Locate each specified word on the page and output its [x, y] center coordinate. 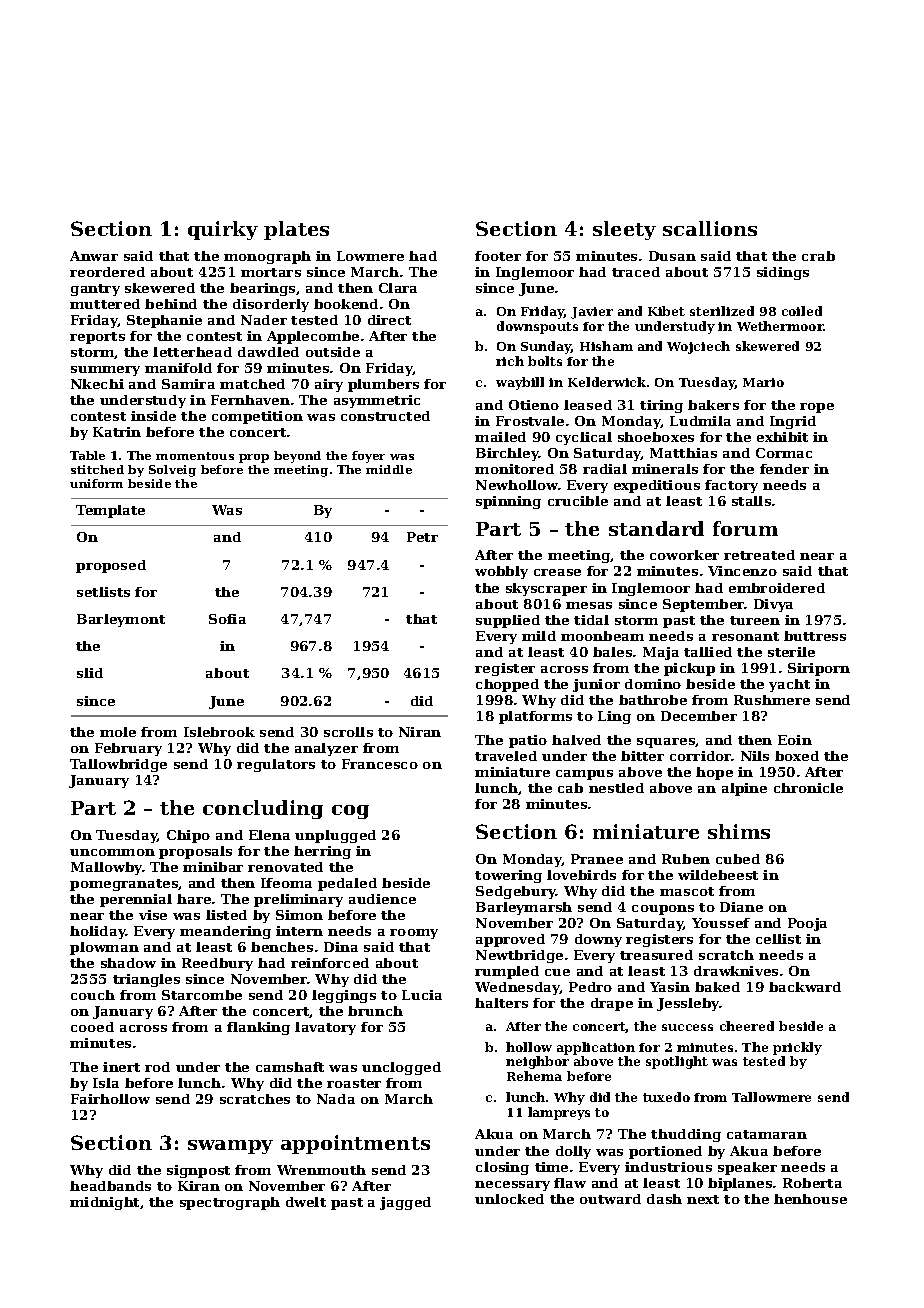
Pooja [807, 924]
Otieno [534, 405]
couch [93, 995]
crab [818, 256]
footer [498, 256]
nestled [616, 788]
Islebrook [219, 732]
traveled [506, 756]
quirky [223, 230]
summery [105, 371]
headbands [110, 1186]
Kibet [666, 311]
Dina [341, 947]
